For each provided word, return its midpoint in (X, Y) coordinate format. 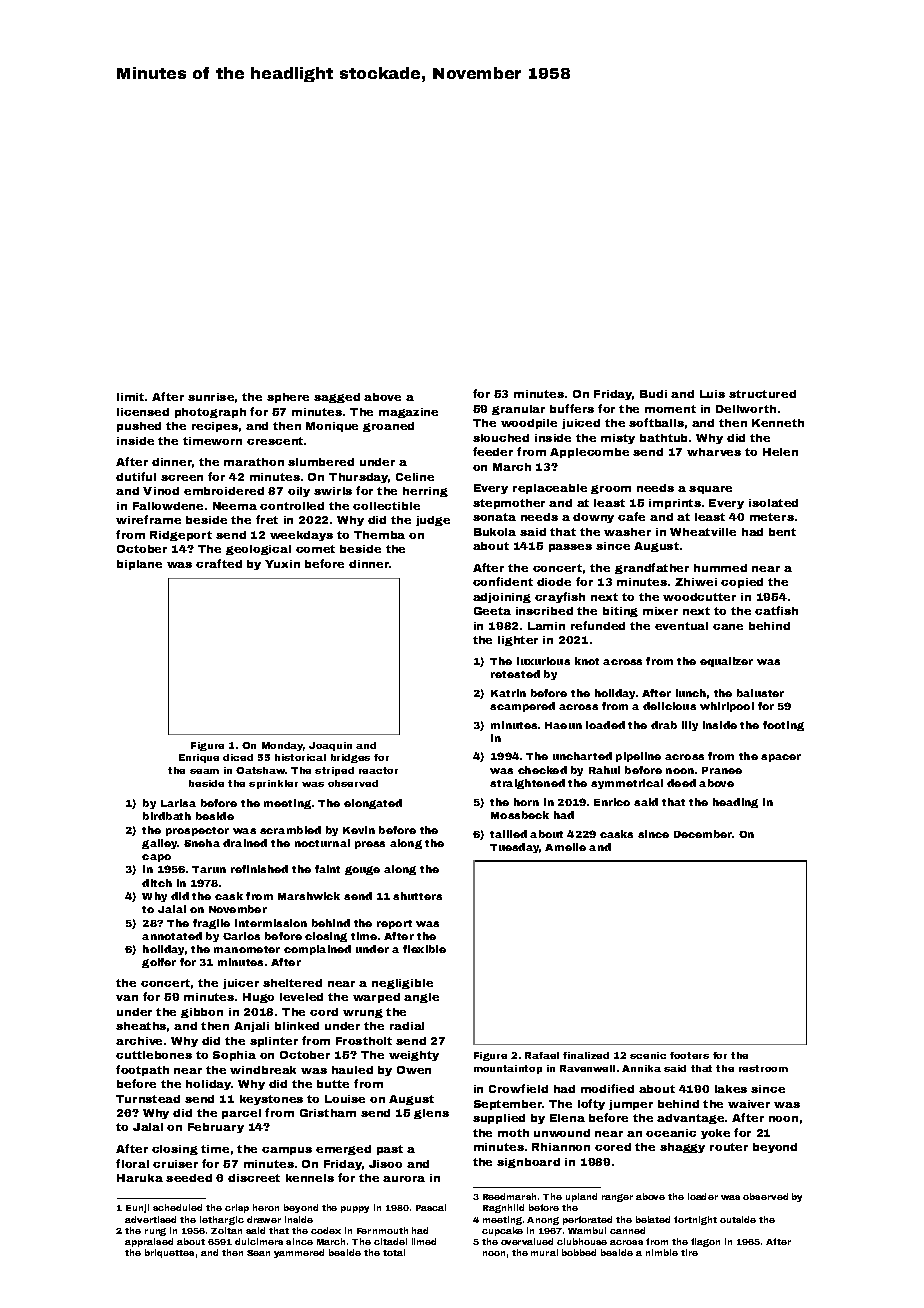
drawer (264, 1219)
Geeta (492, 611)
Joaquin (330, 746)
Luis (712, 394)
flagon (705, 1242)
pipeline (638, 757)
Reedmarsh (509, 1196)
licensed (143, 412)
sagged (337, 398)
